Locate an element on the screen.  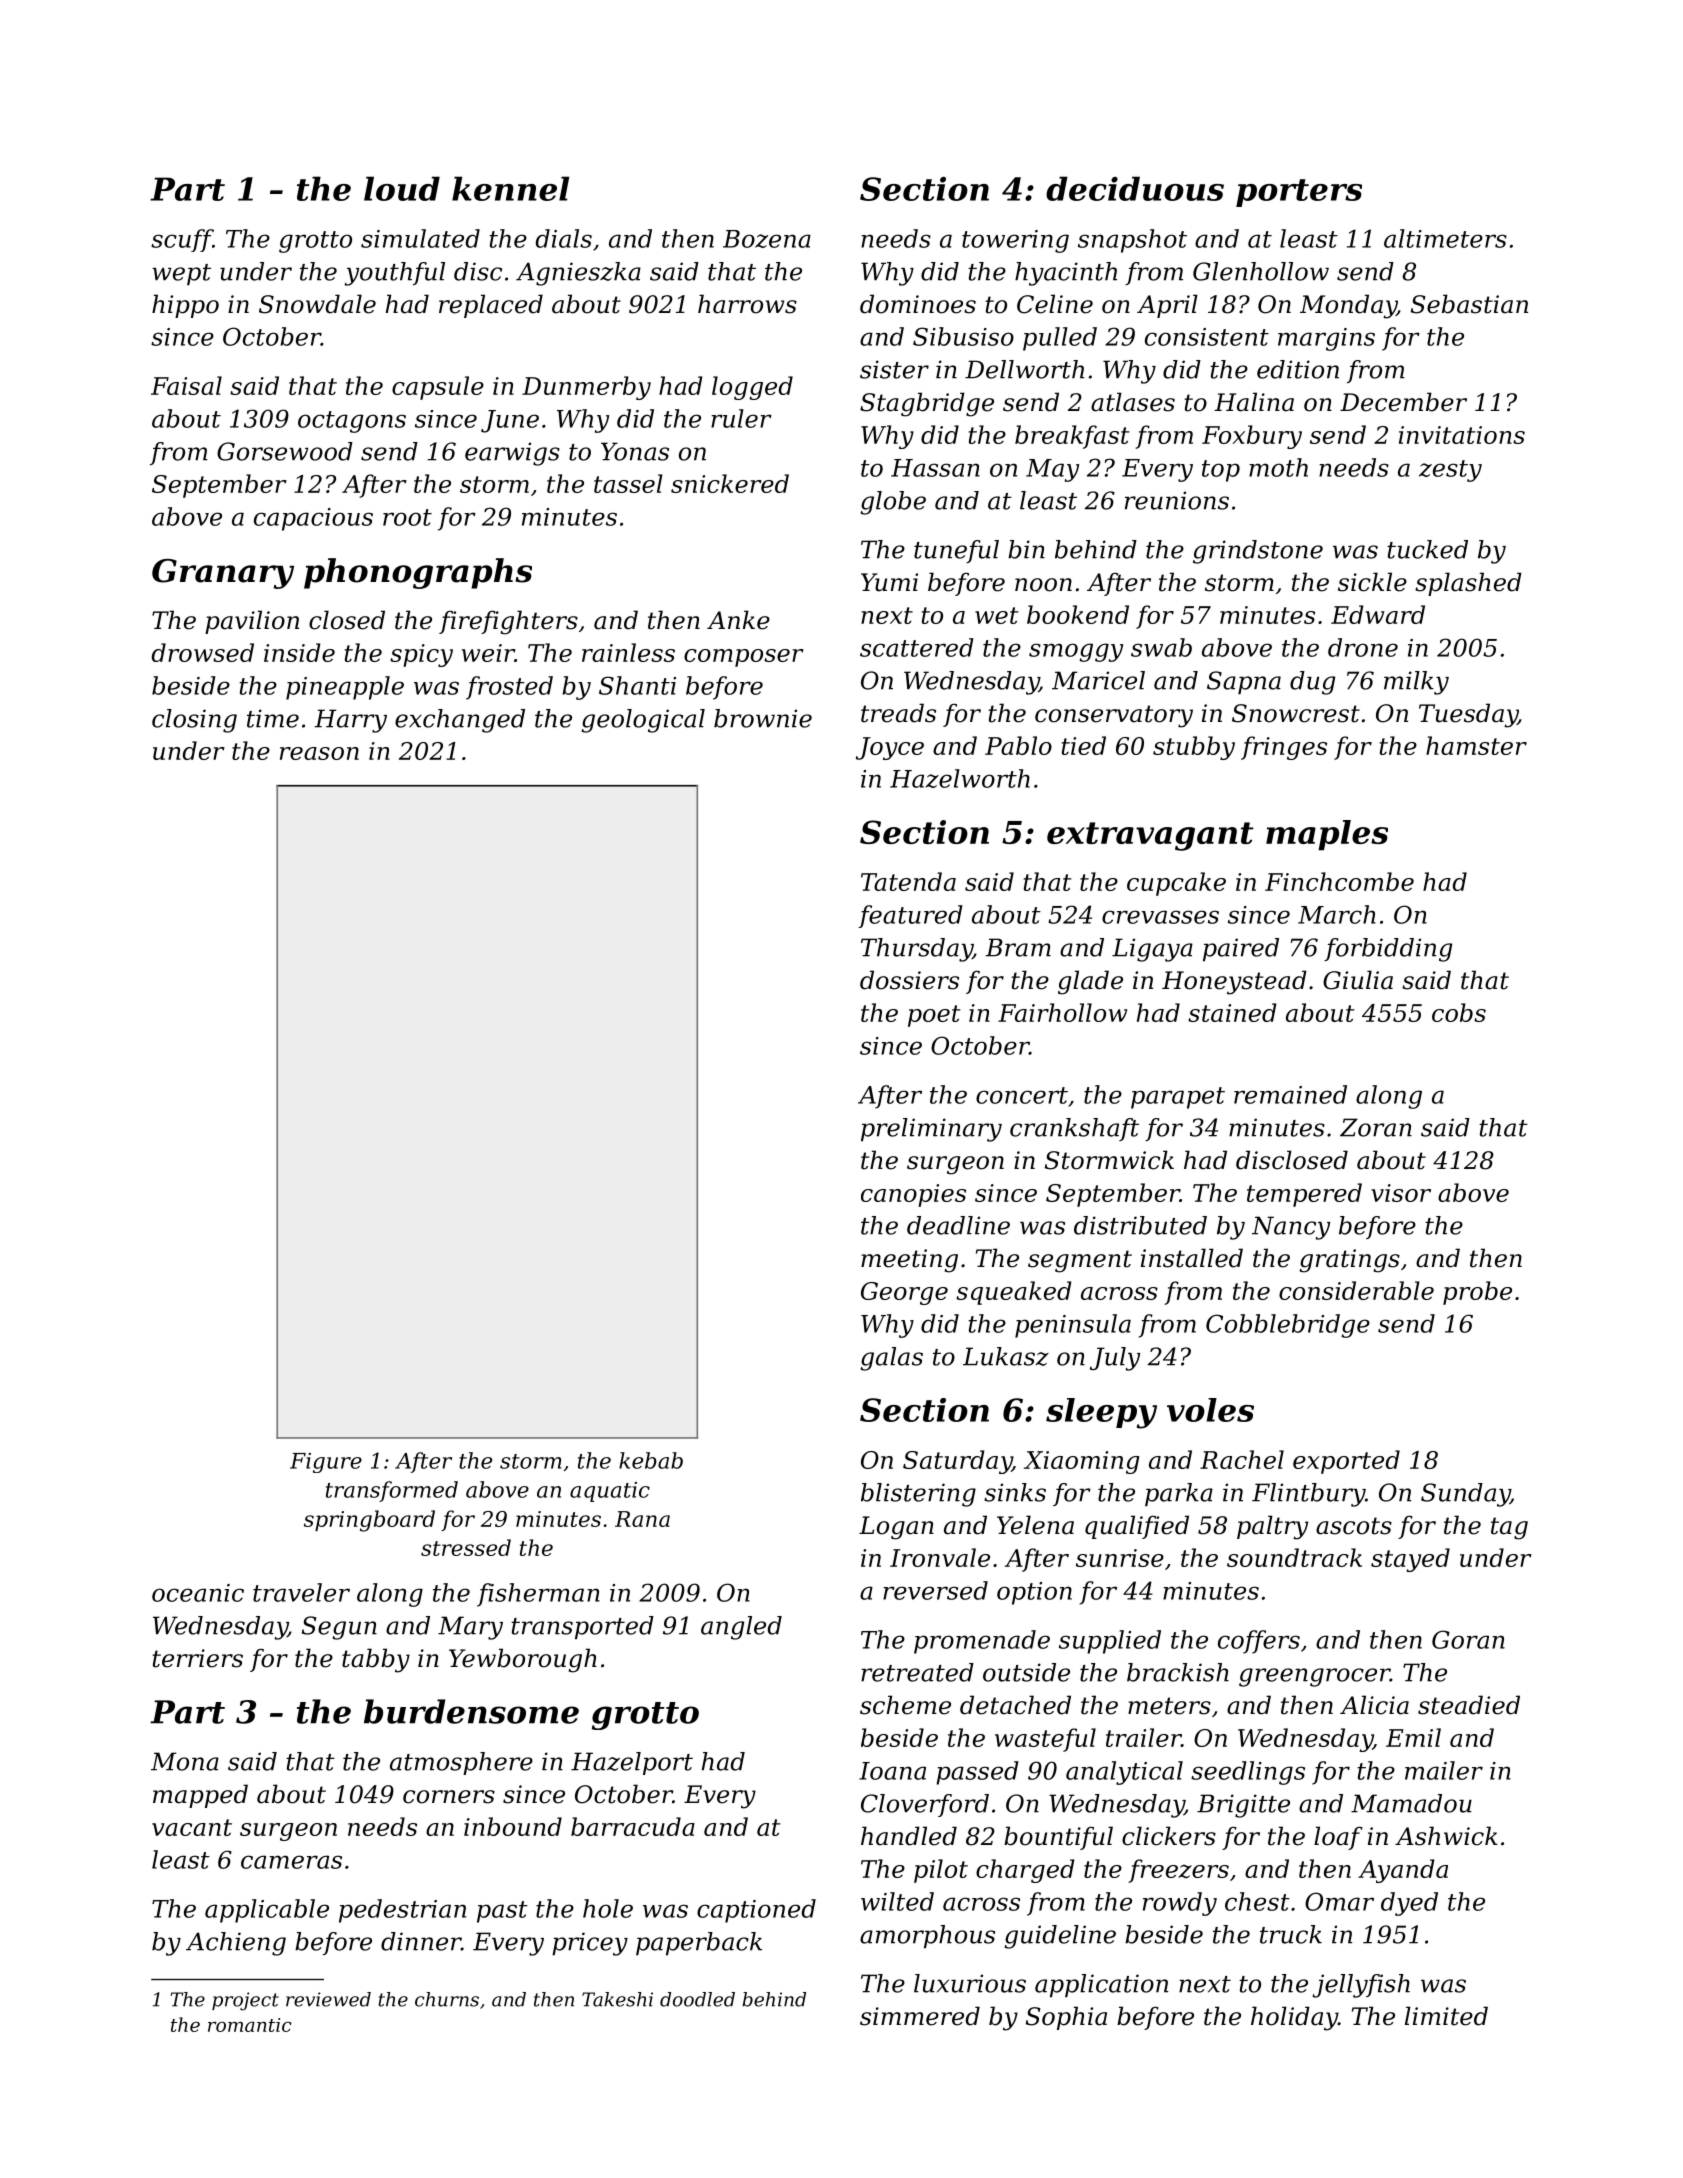
simmered is located at coordinates (920, 2016).
